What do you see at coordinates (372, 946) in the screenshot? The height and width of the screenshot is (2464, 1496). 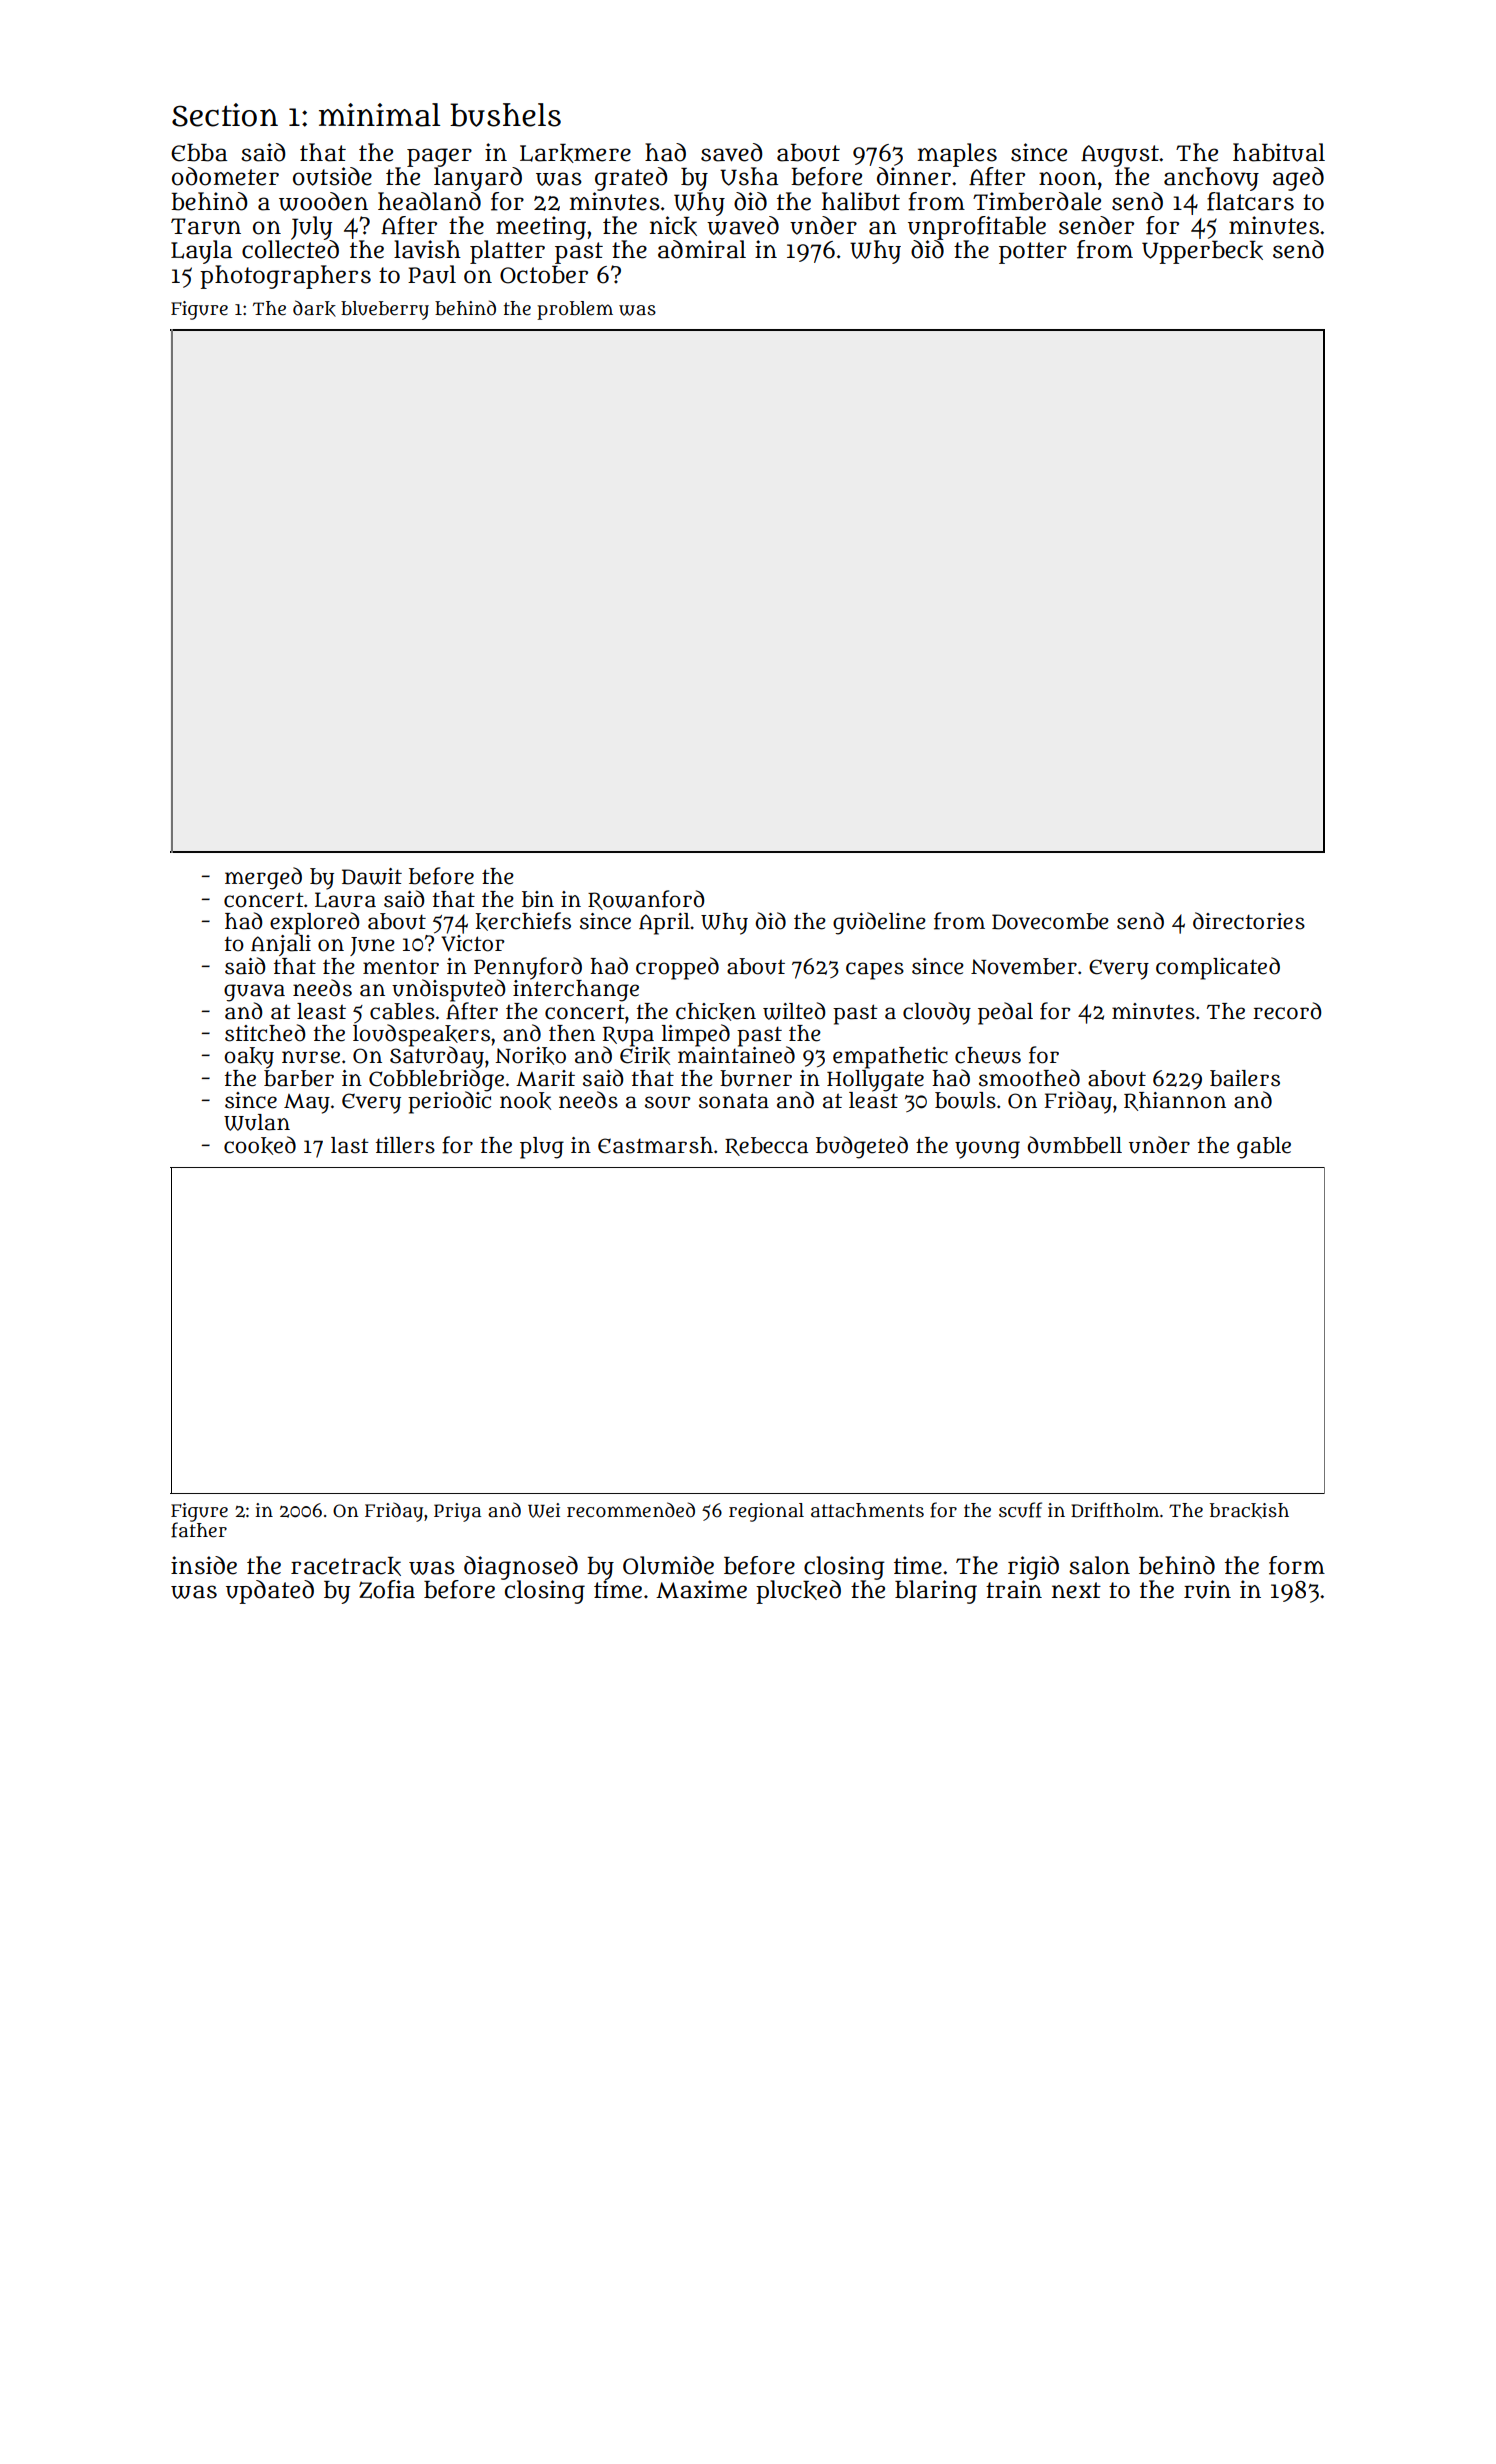 I see `June` at bounding box center [372, 946].
